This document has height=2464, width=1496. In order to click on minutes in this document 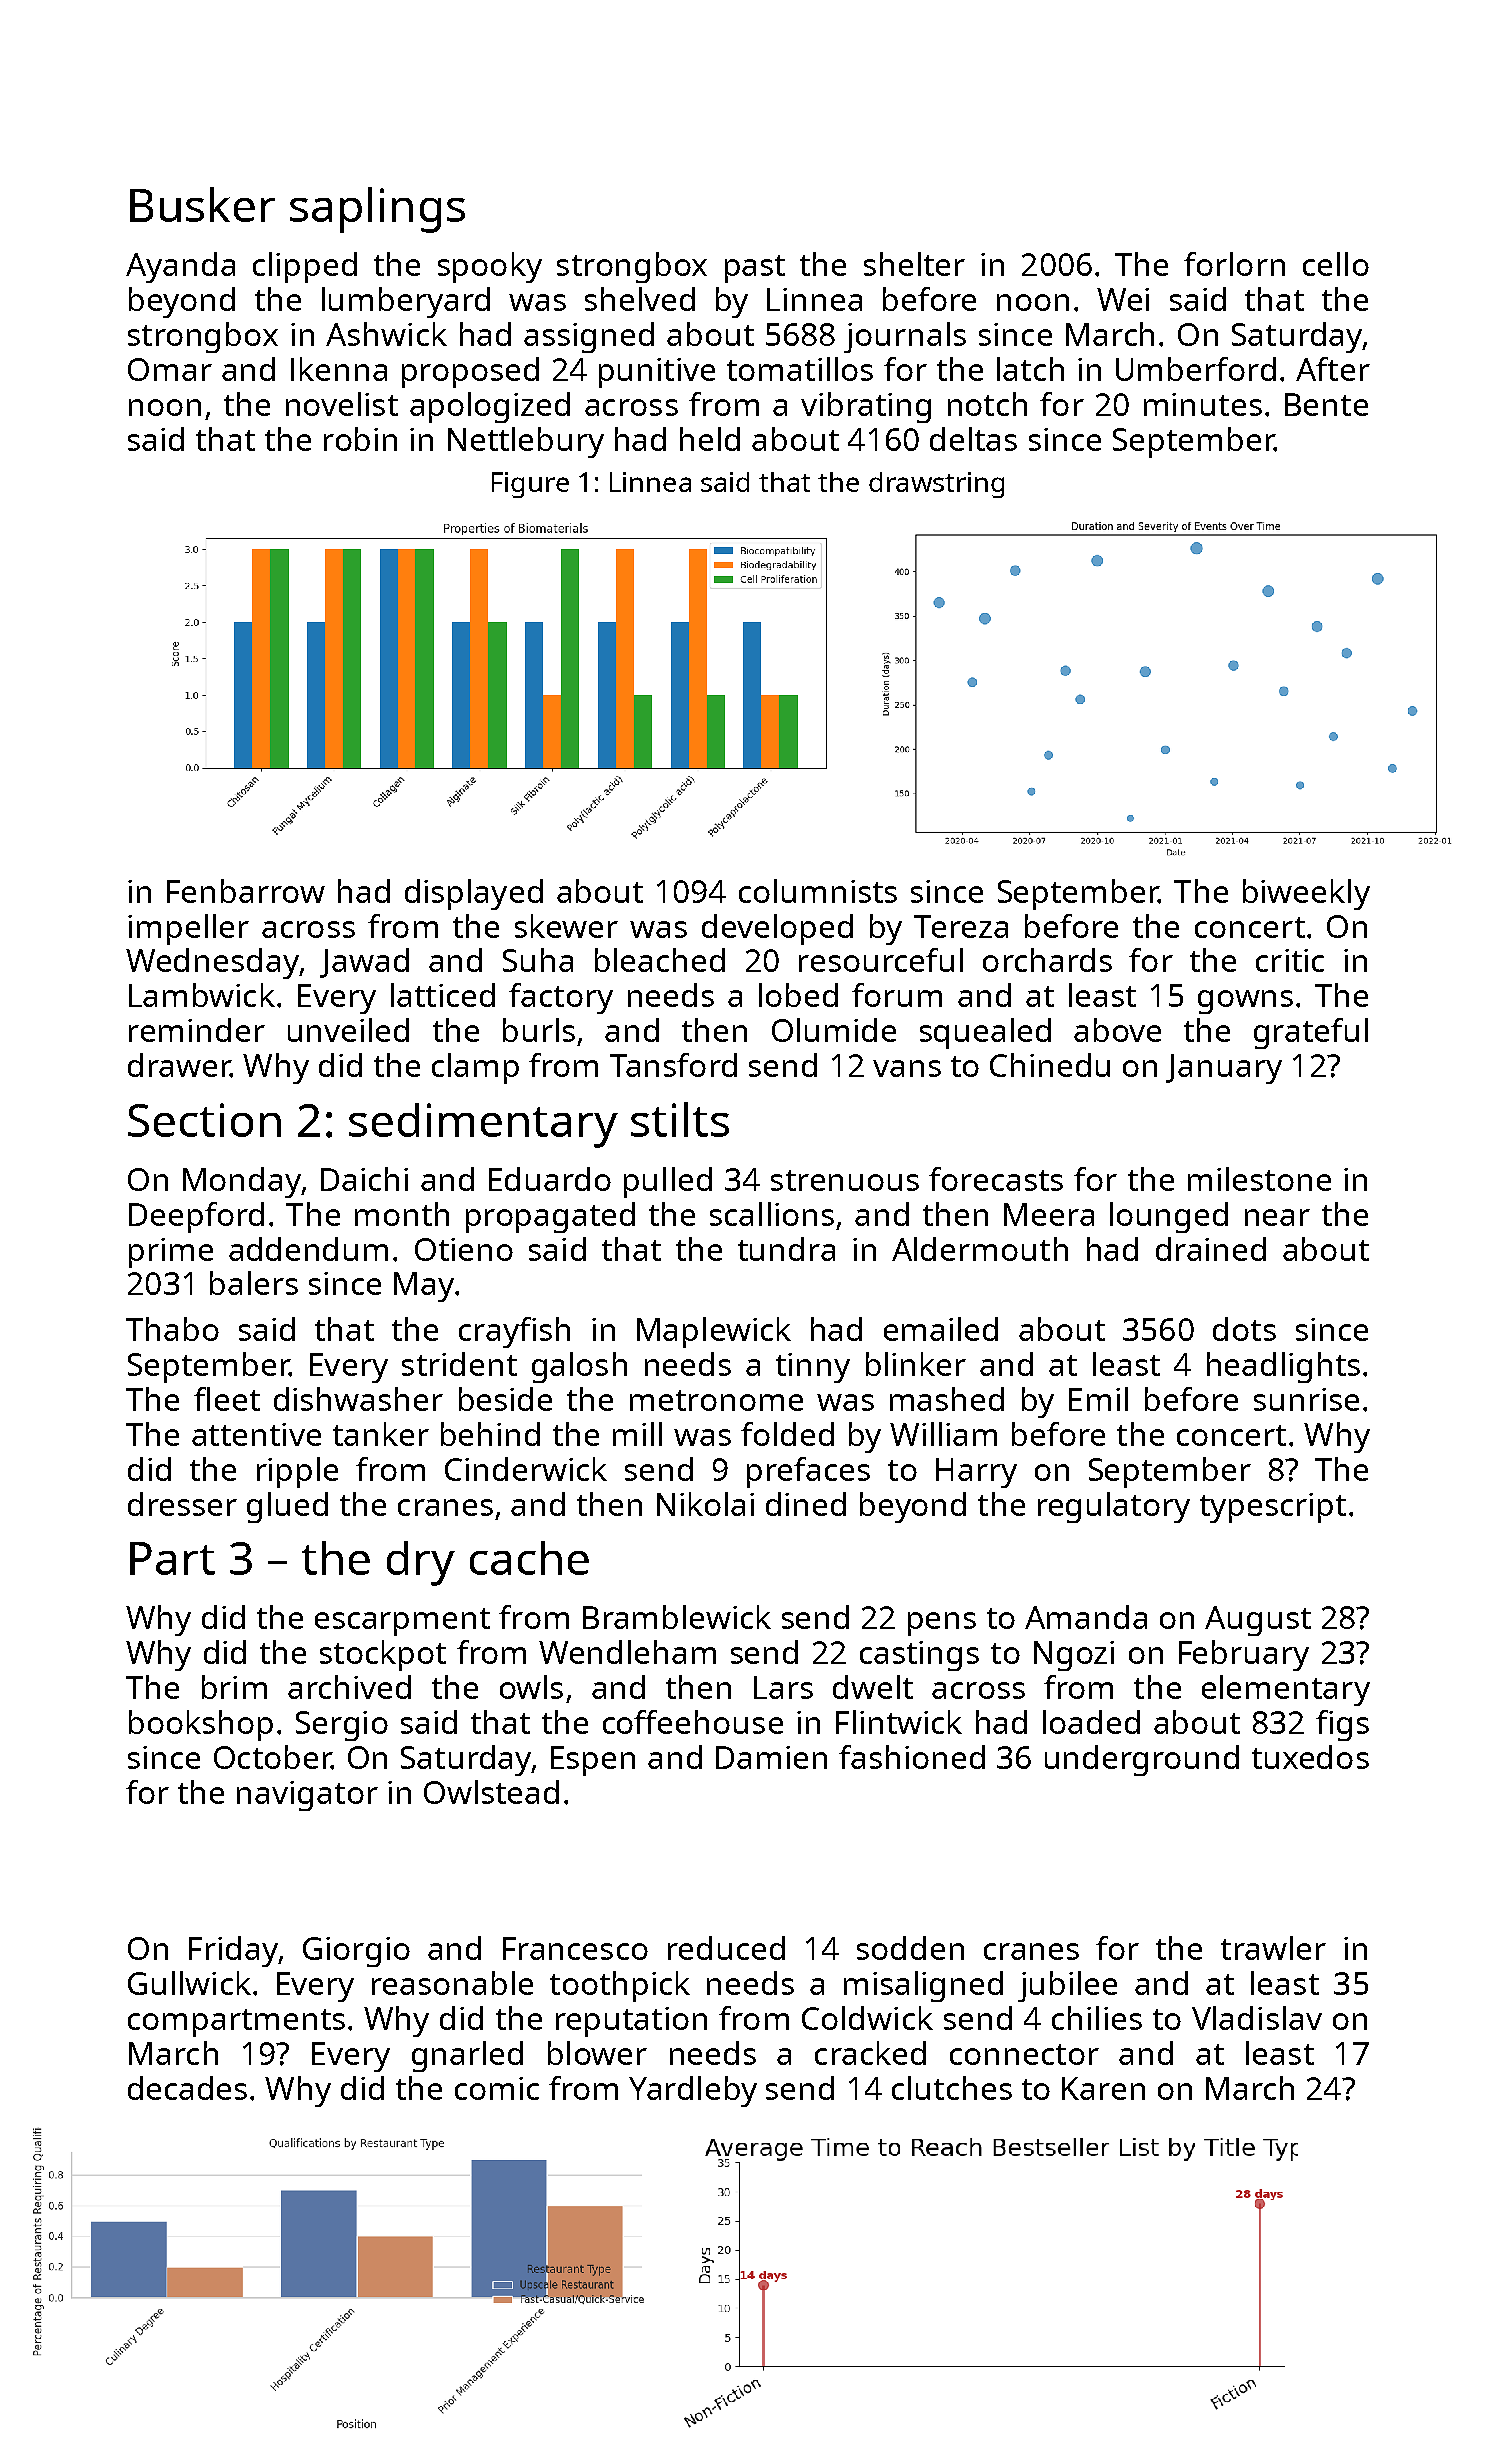, I will do `click(1203, 404)`.
